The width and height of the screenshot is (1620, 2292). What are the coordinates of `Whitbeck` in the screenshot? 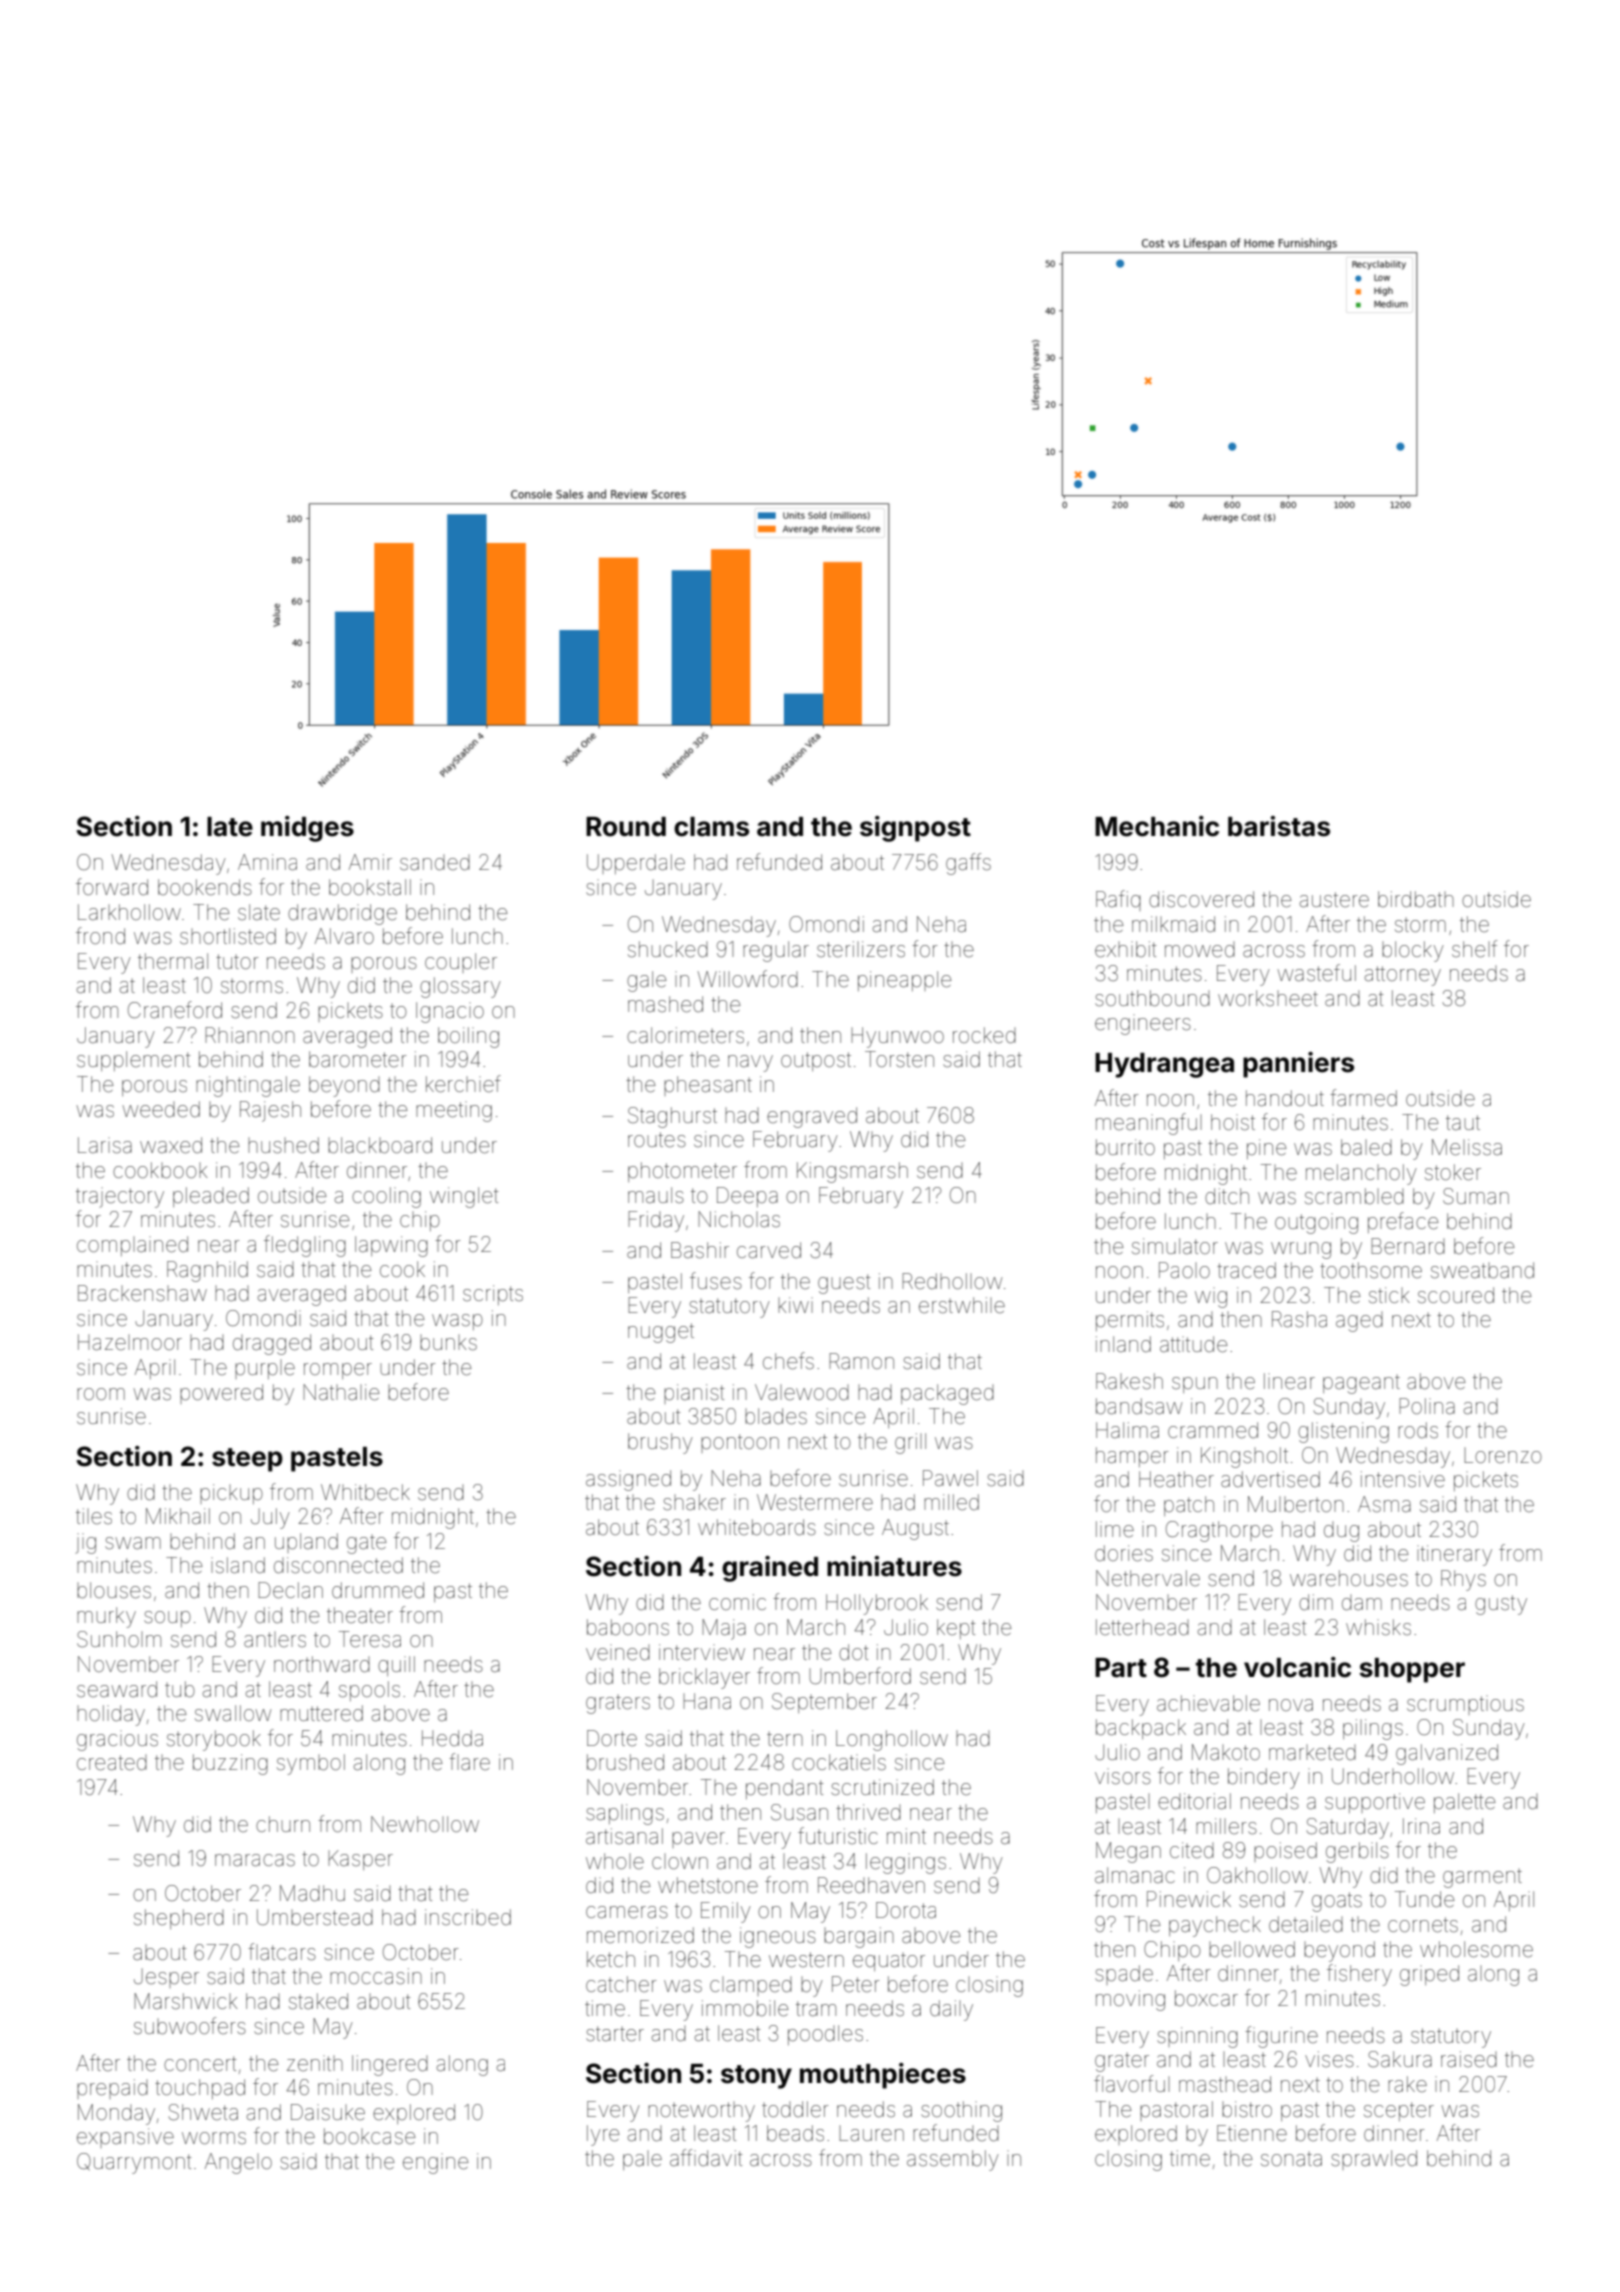 It's located at (365, 1492).
